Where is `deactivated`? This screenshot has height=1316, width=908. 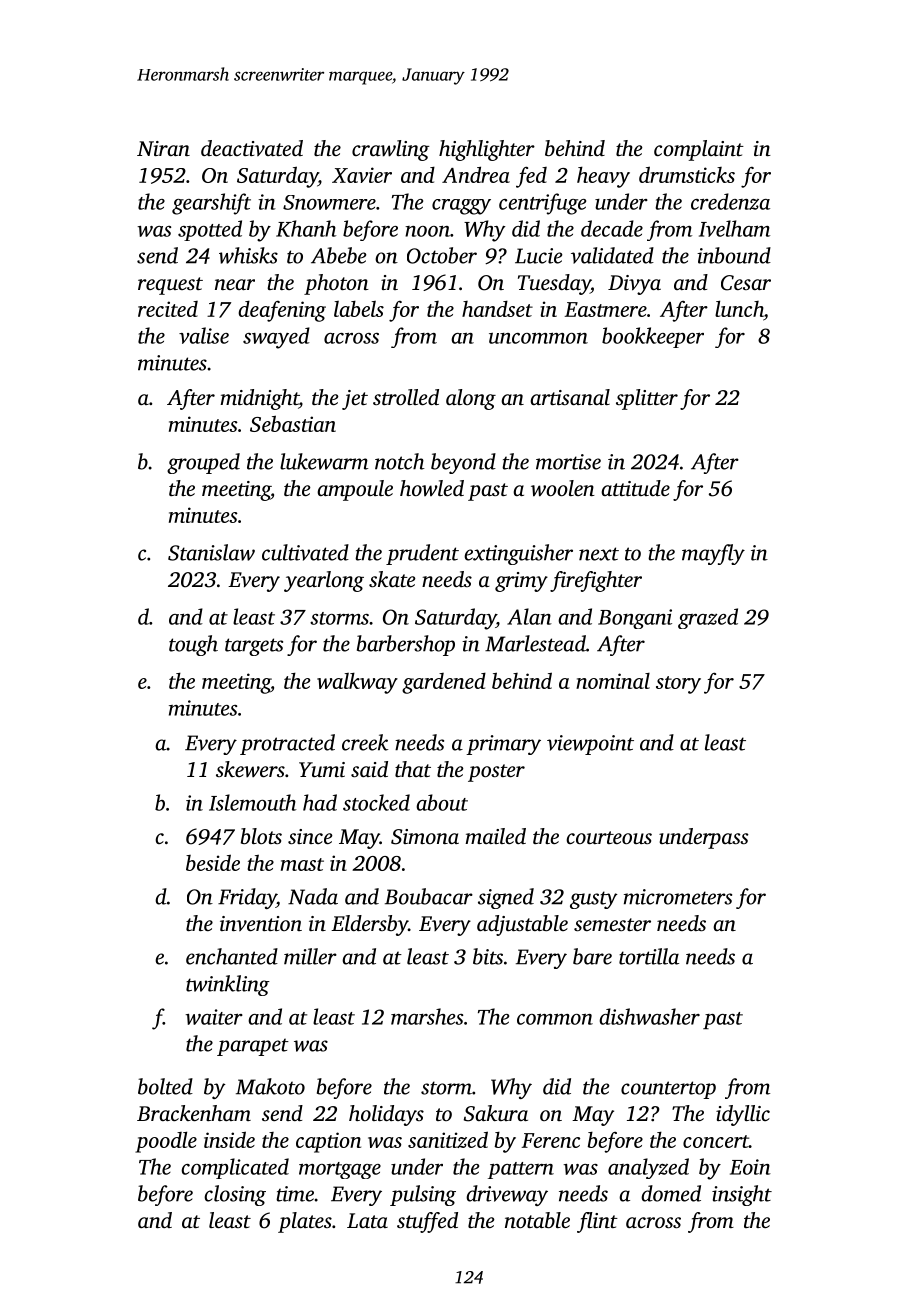 deactivated is located at coordinates (252, 148).
